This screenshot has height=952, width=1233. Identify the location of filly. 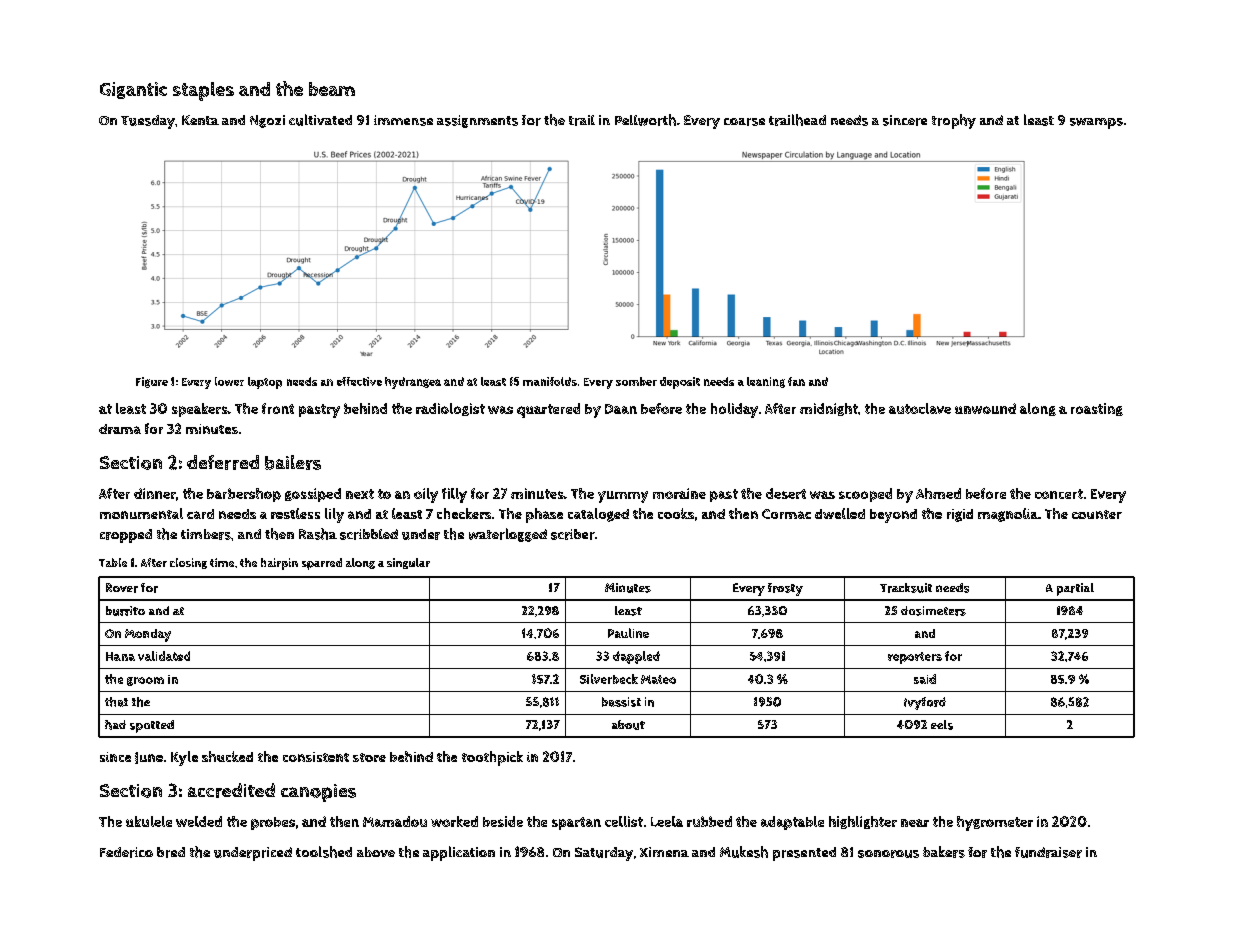
(454, 495).
